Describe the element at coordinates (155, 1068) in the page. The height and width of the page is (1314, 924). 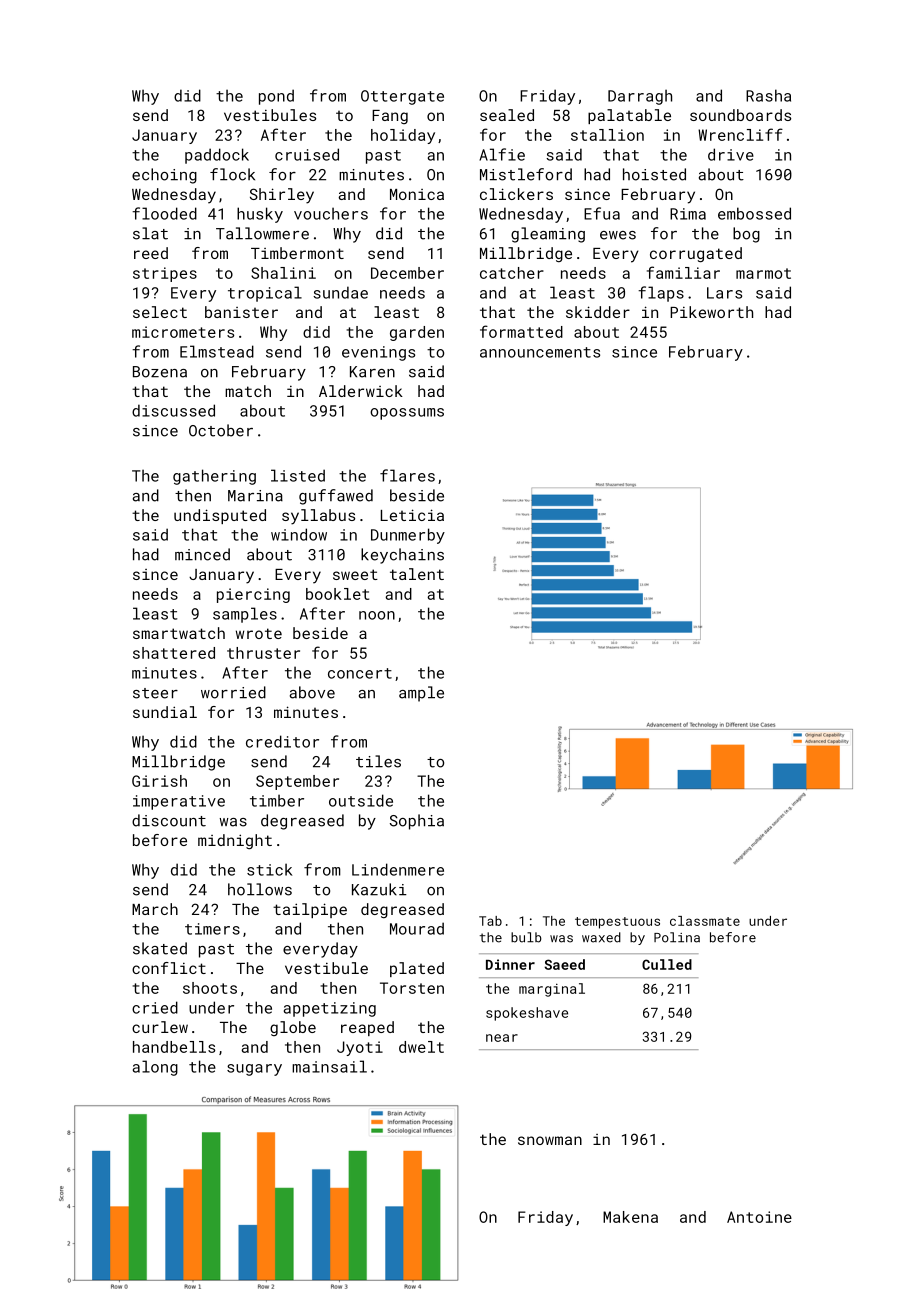
I see `along` at that location.
